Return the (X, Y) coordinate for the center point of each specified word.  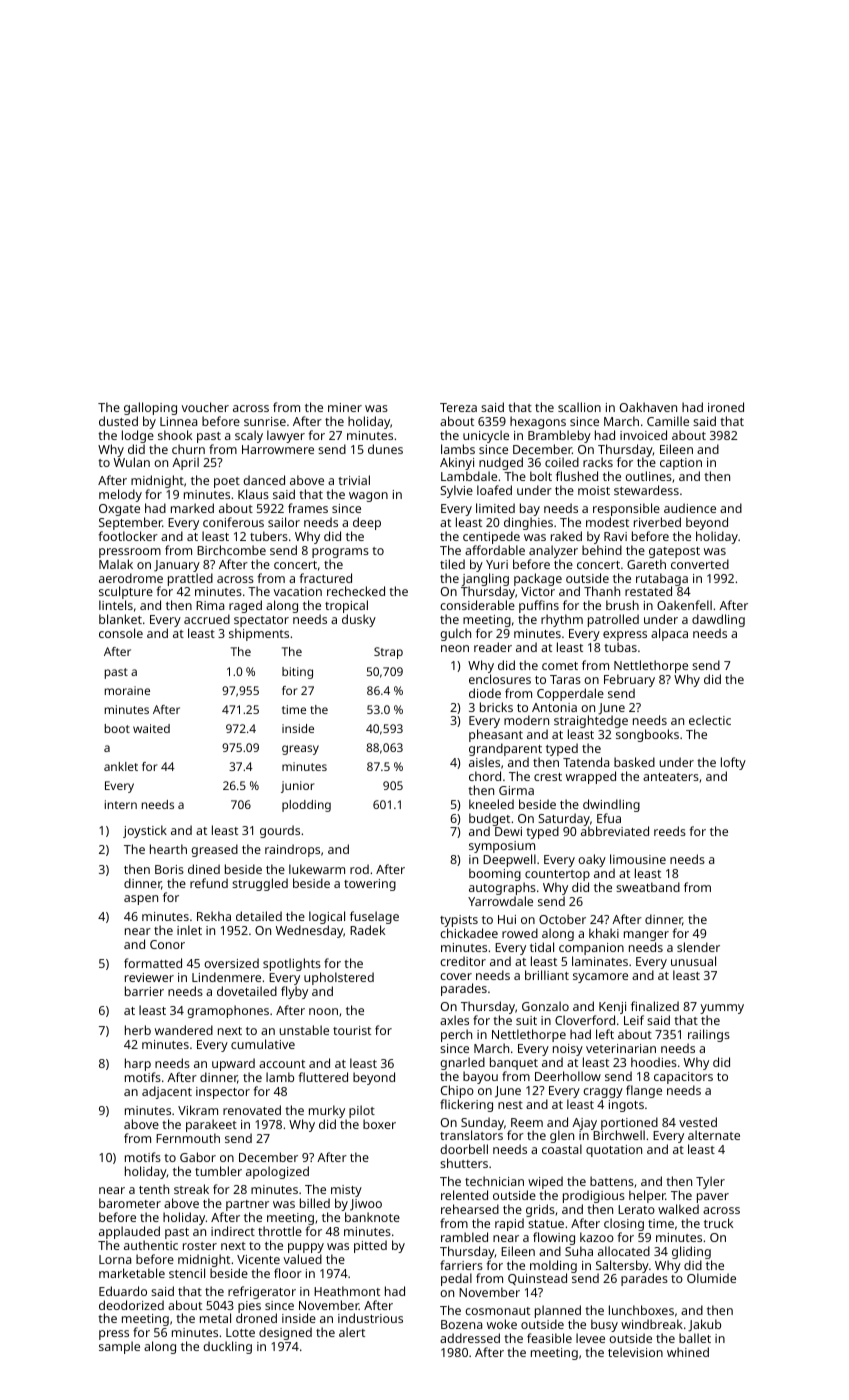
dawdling (718, 620)
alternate (714, 1135)
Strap (388, 653)
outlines (648, 476)
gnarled (462, 1063)
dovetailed (247, 991)
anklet (121, 766)
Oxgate (119, 510)
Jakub (704, 1325)
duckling (227, 1347)
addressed (470, 1338)
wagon (368, 497)
